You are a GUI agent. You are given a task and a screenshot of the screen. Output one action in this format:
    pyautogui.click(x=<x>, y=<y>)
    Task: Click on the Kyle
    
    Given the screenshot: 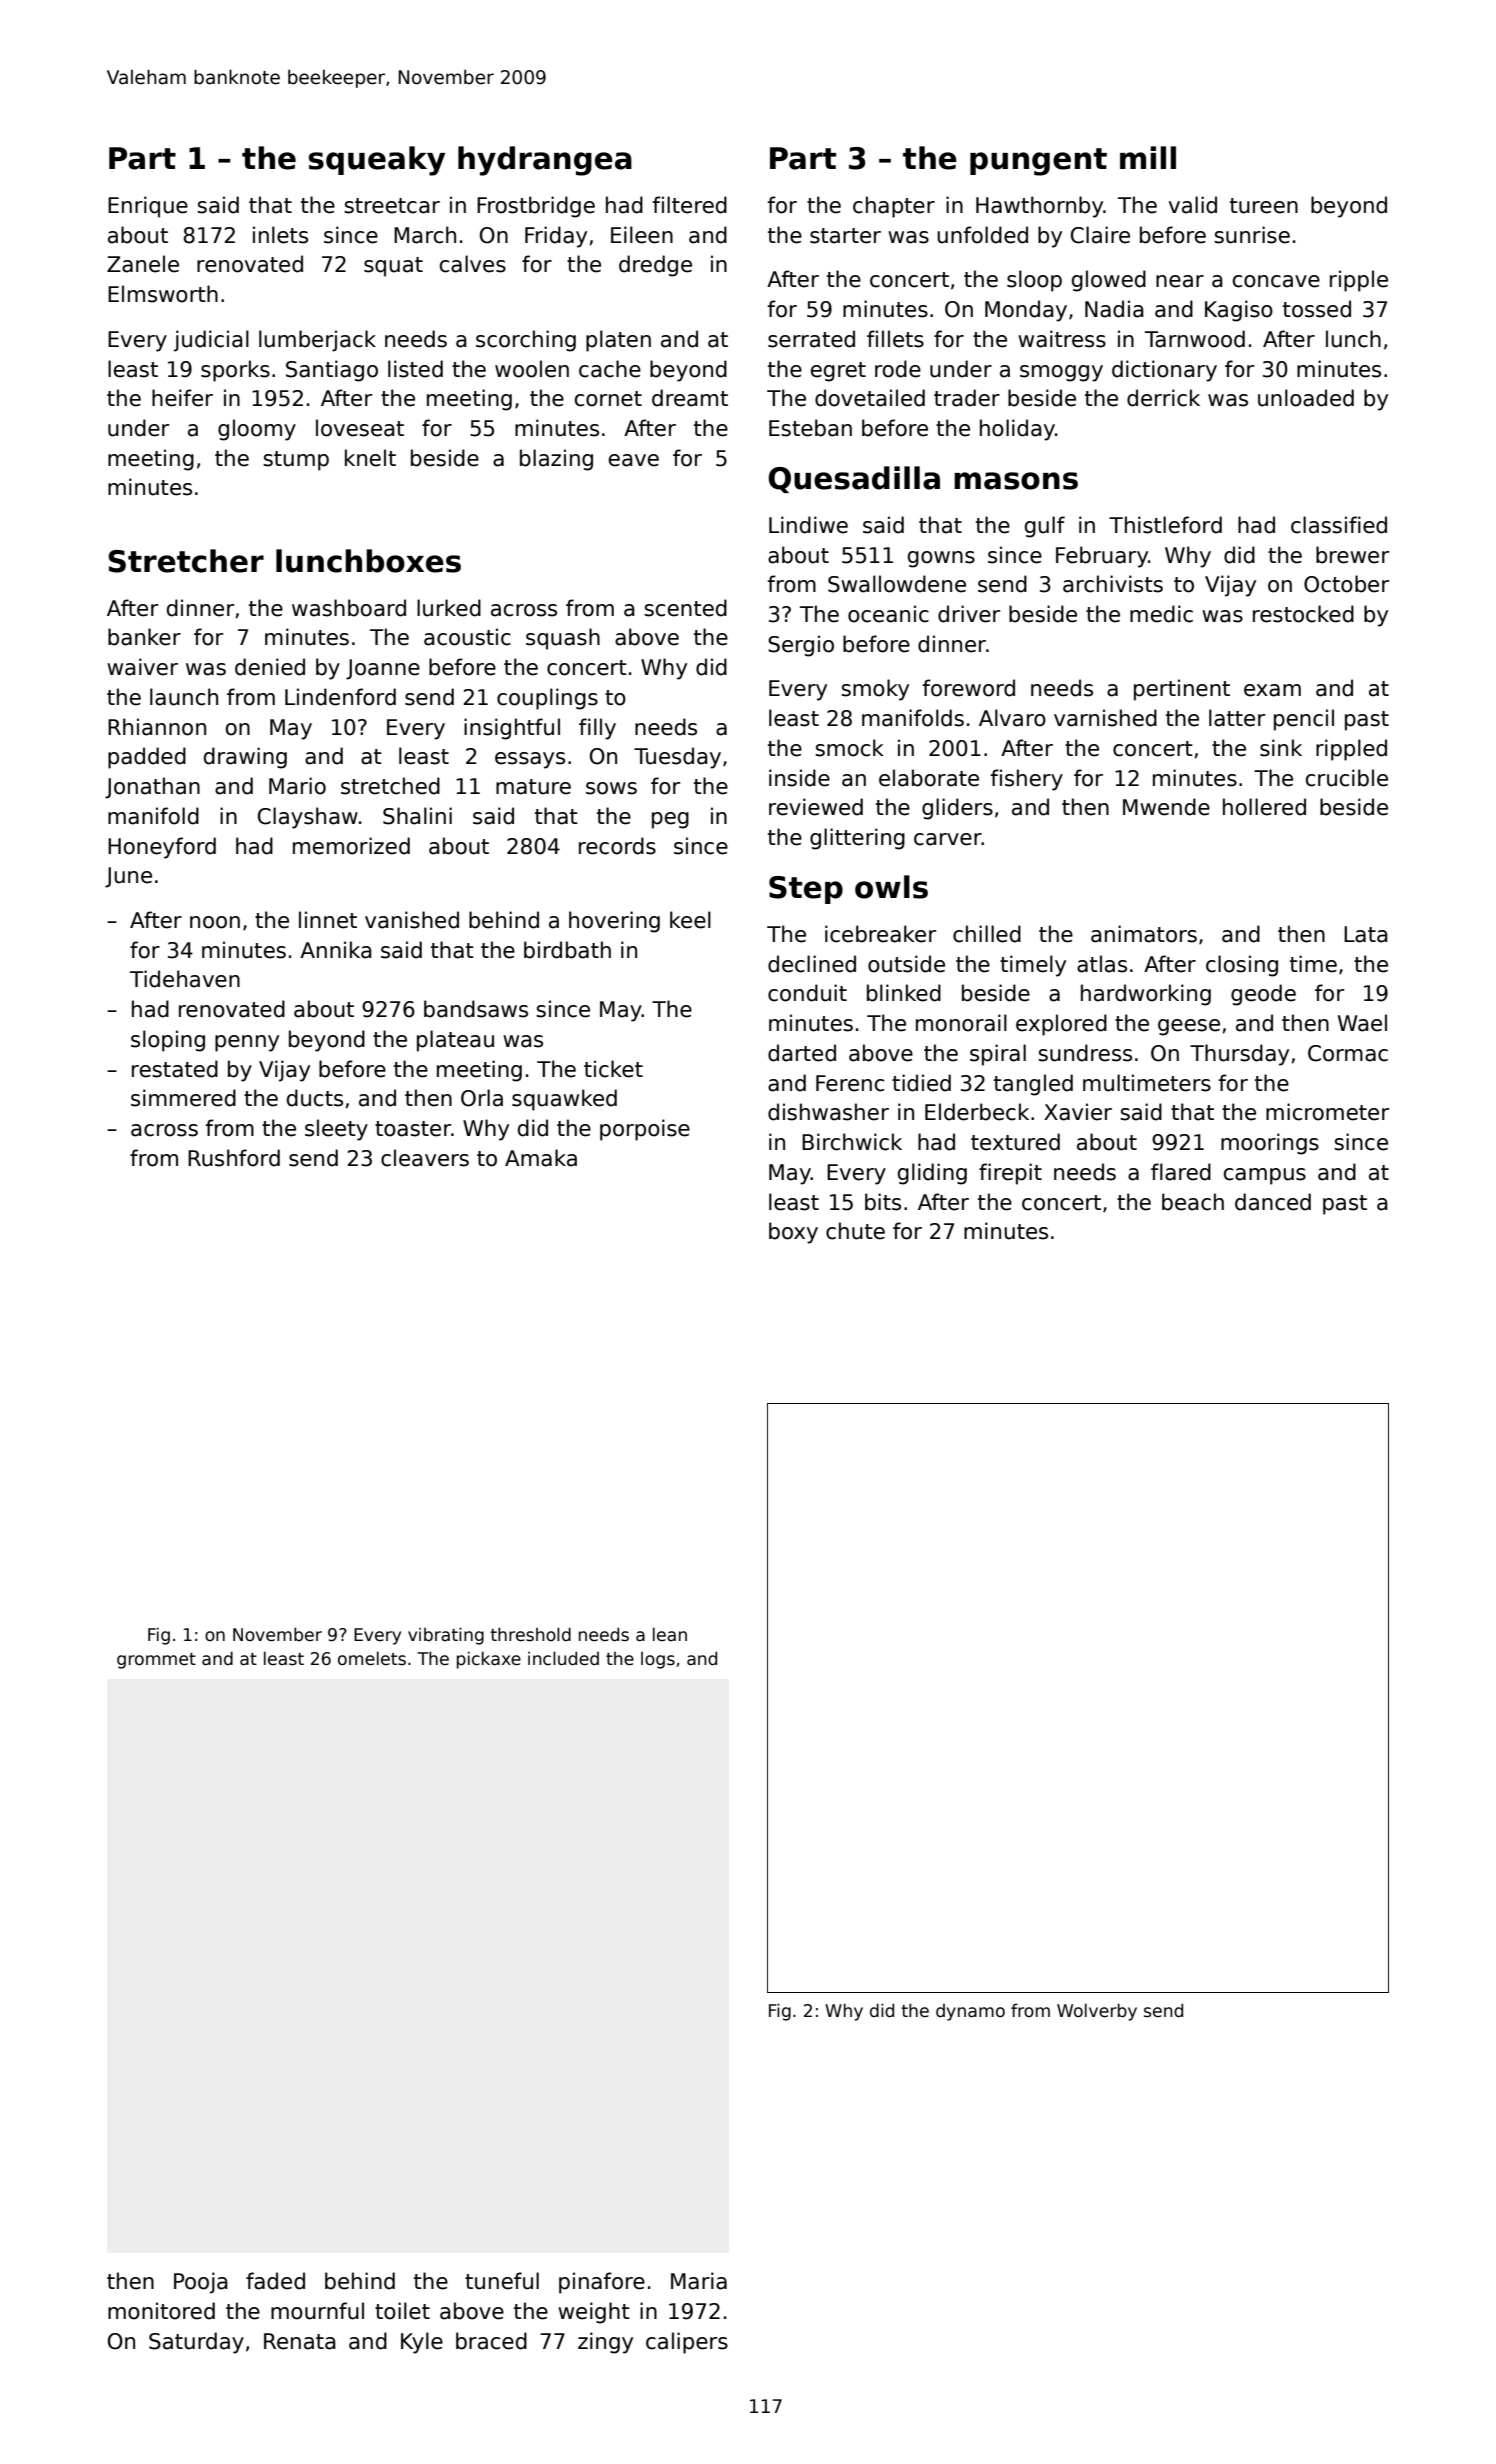 What is the action you would take?
    pyautogui.click(x=422, y=2343)
